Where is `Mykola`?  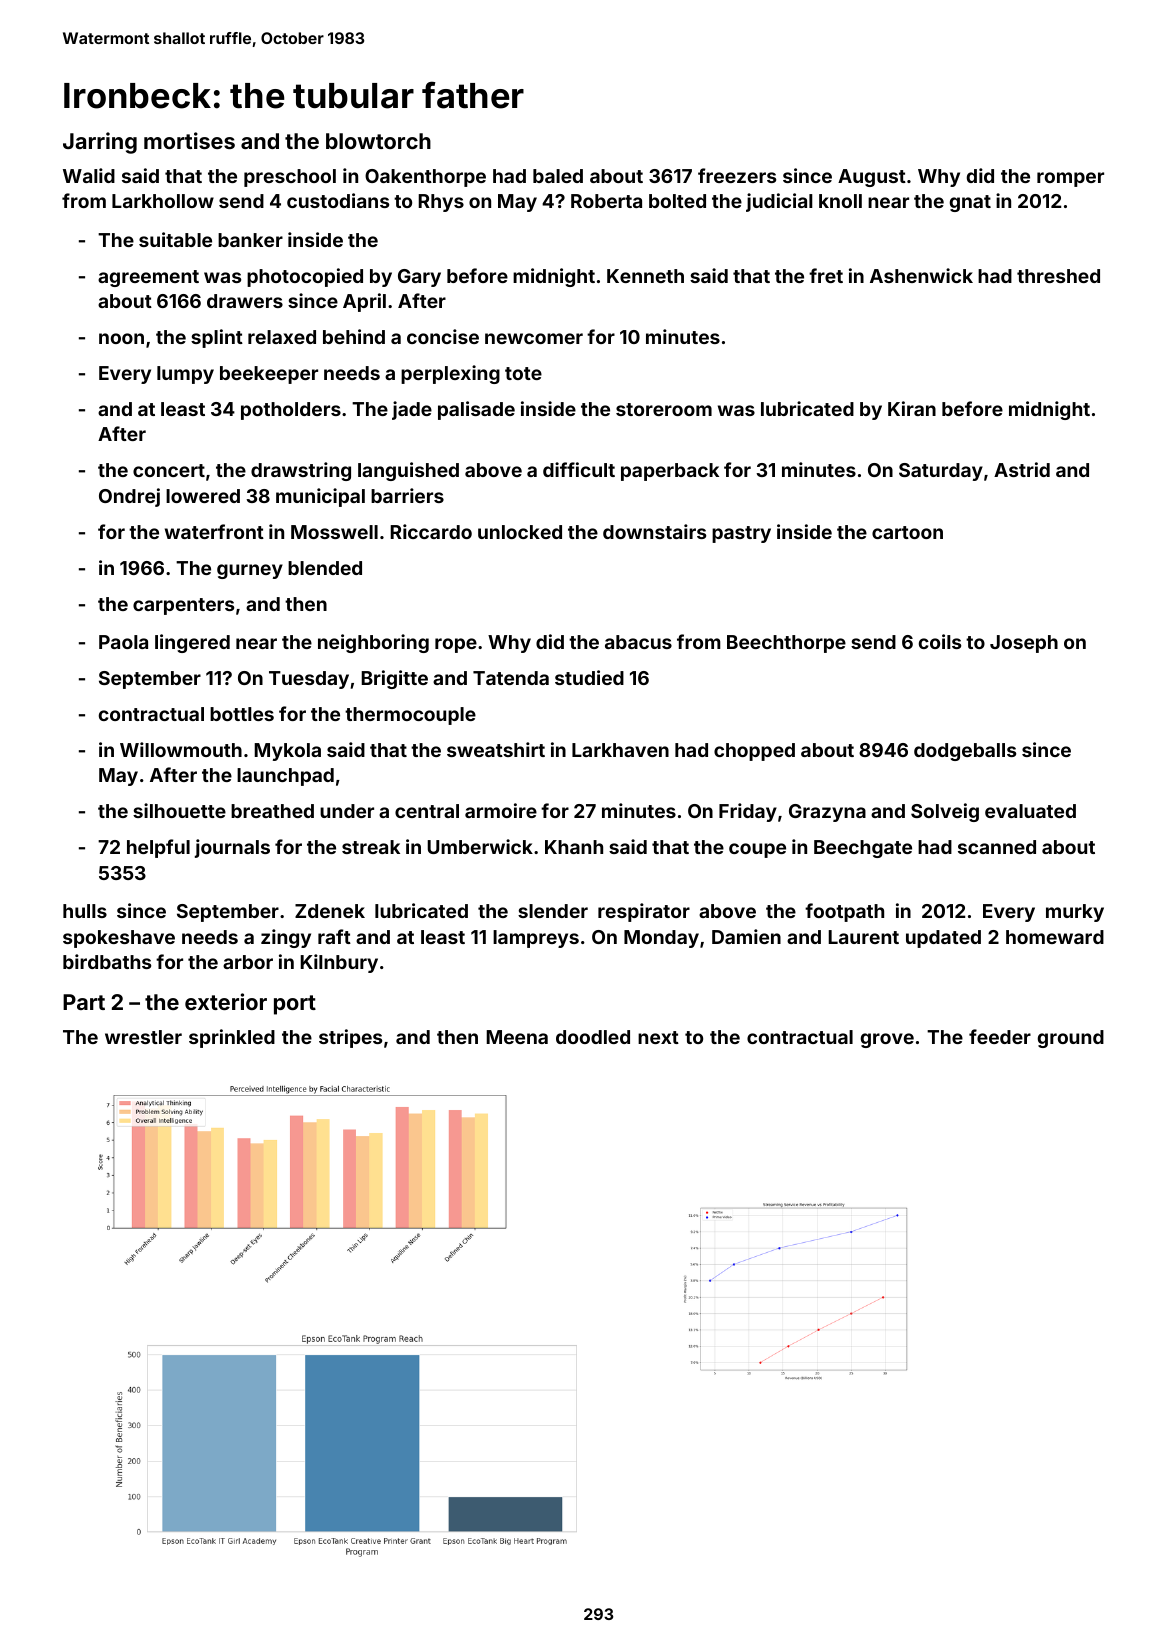 Mykola is located at coordinates (287, 752).
